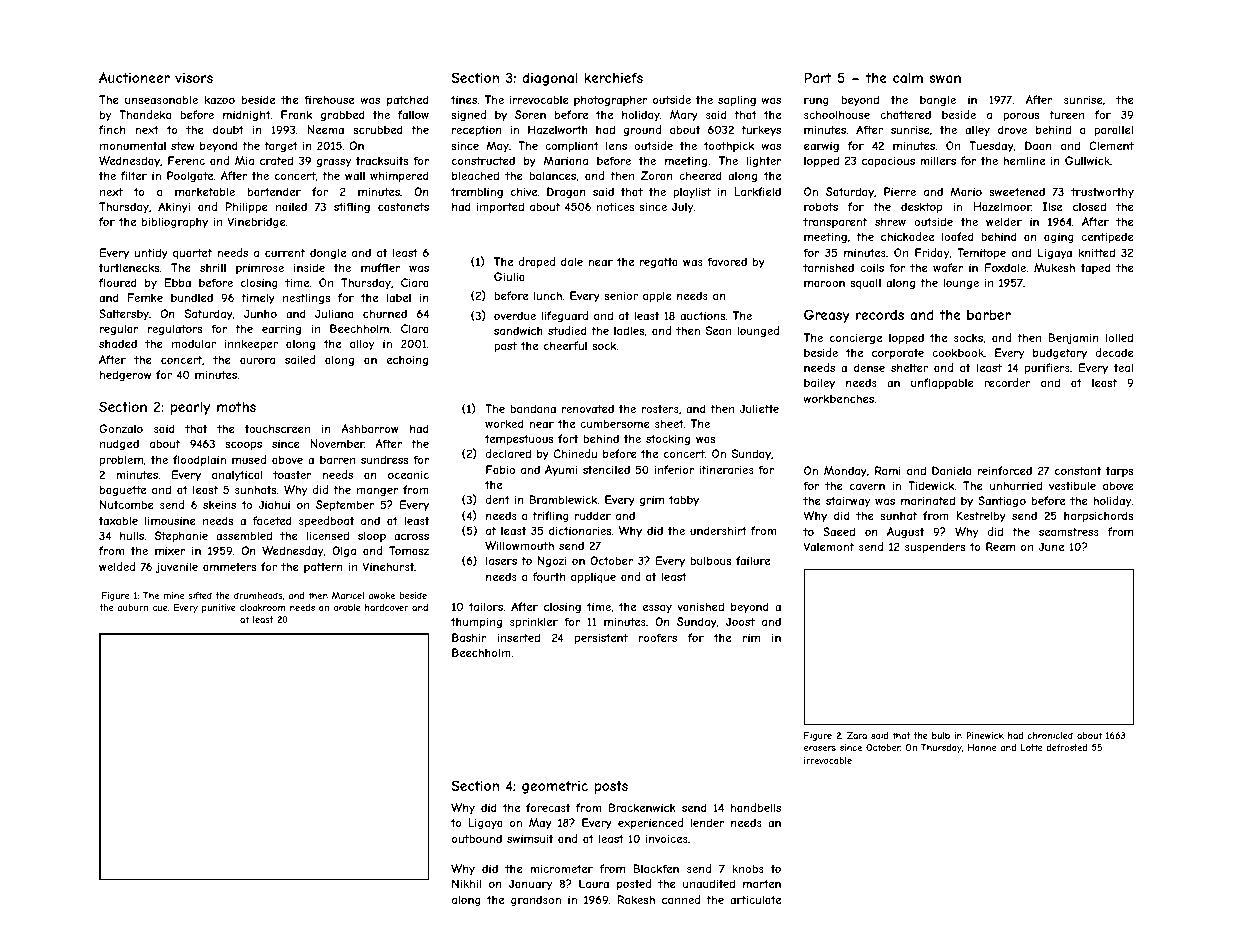 This screenshot has width=1233, height=952. Describe the element at coordinates (170, 520) in the screenshot. I see `limousine` at that location.
